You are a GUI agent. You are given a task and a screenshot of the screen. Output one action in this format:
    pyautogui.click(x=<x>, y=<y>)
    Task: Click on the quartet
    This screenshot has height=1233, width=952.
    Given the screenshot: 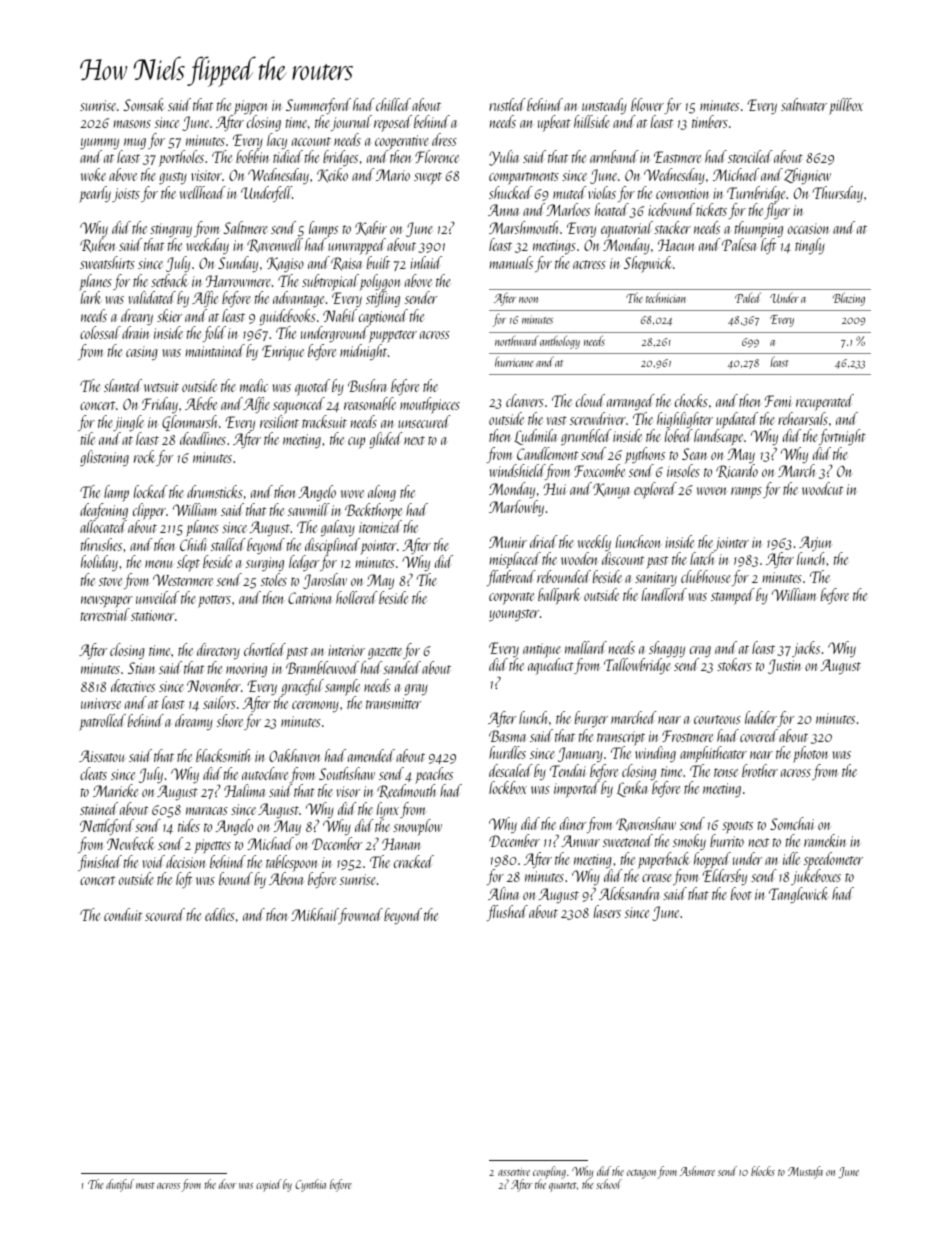 What is the action you would take?
    pyautogui.click(x=563, y=1187)
